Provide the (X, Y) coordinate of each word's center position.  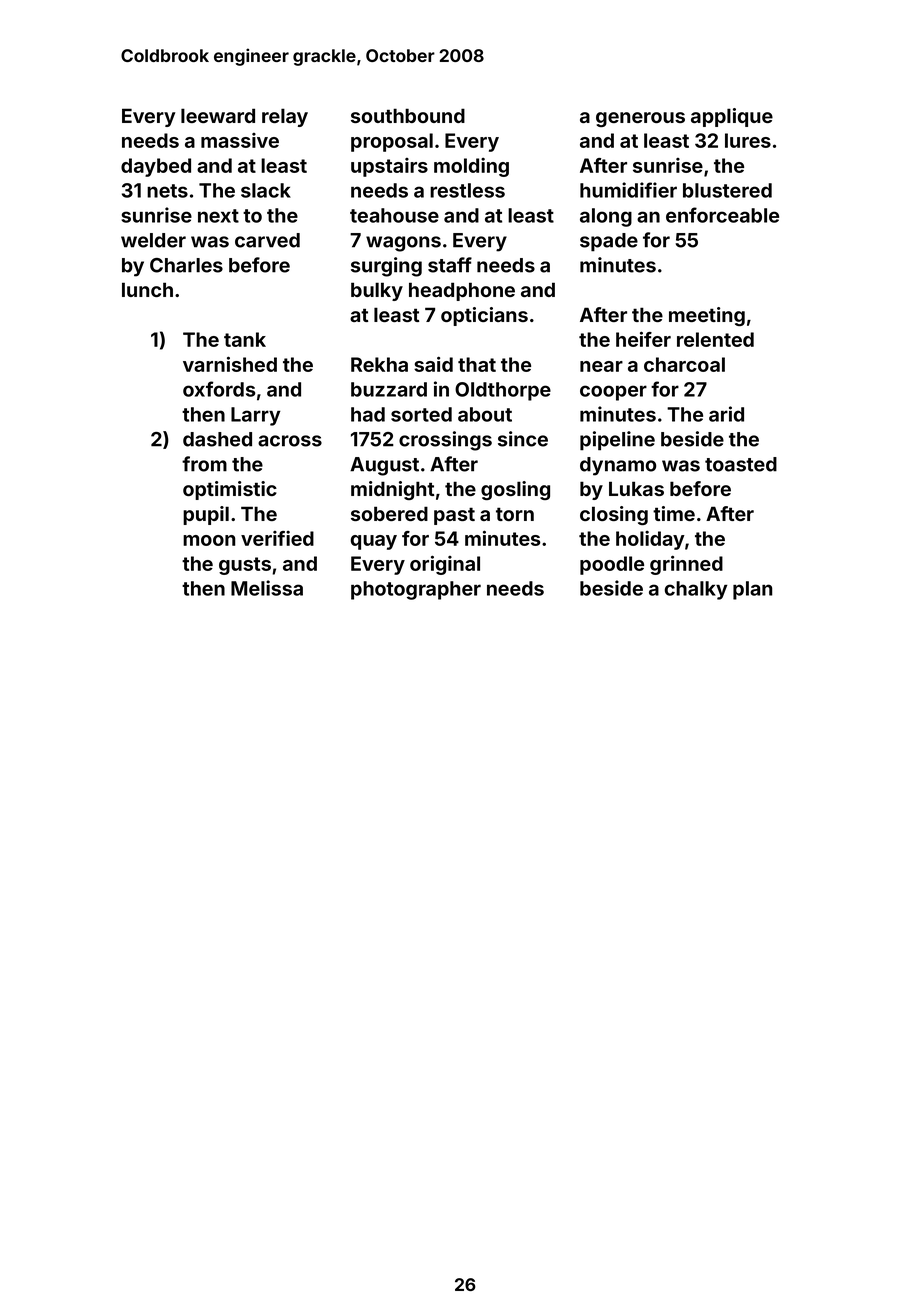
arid (726, 414)
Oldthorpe (503, 391)
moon (209, 540)
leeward (218, 115)
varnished (230, 364)
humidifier (628, 190)
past (454, 516)
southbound (408, 115)
